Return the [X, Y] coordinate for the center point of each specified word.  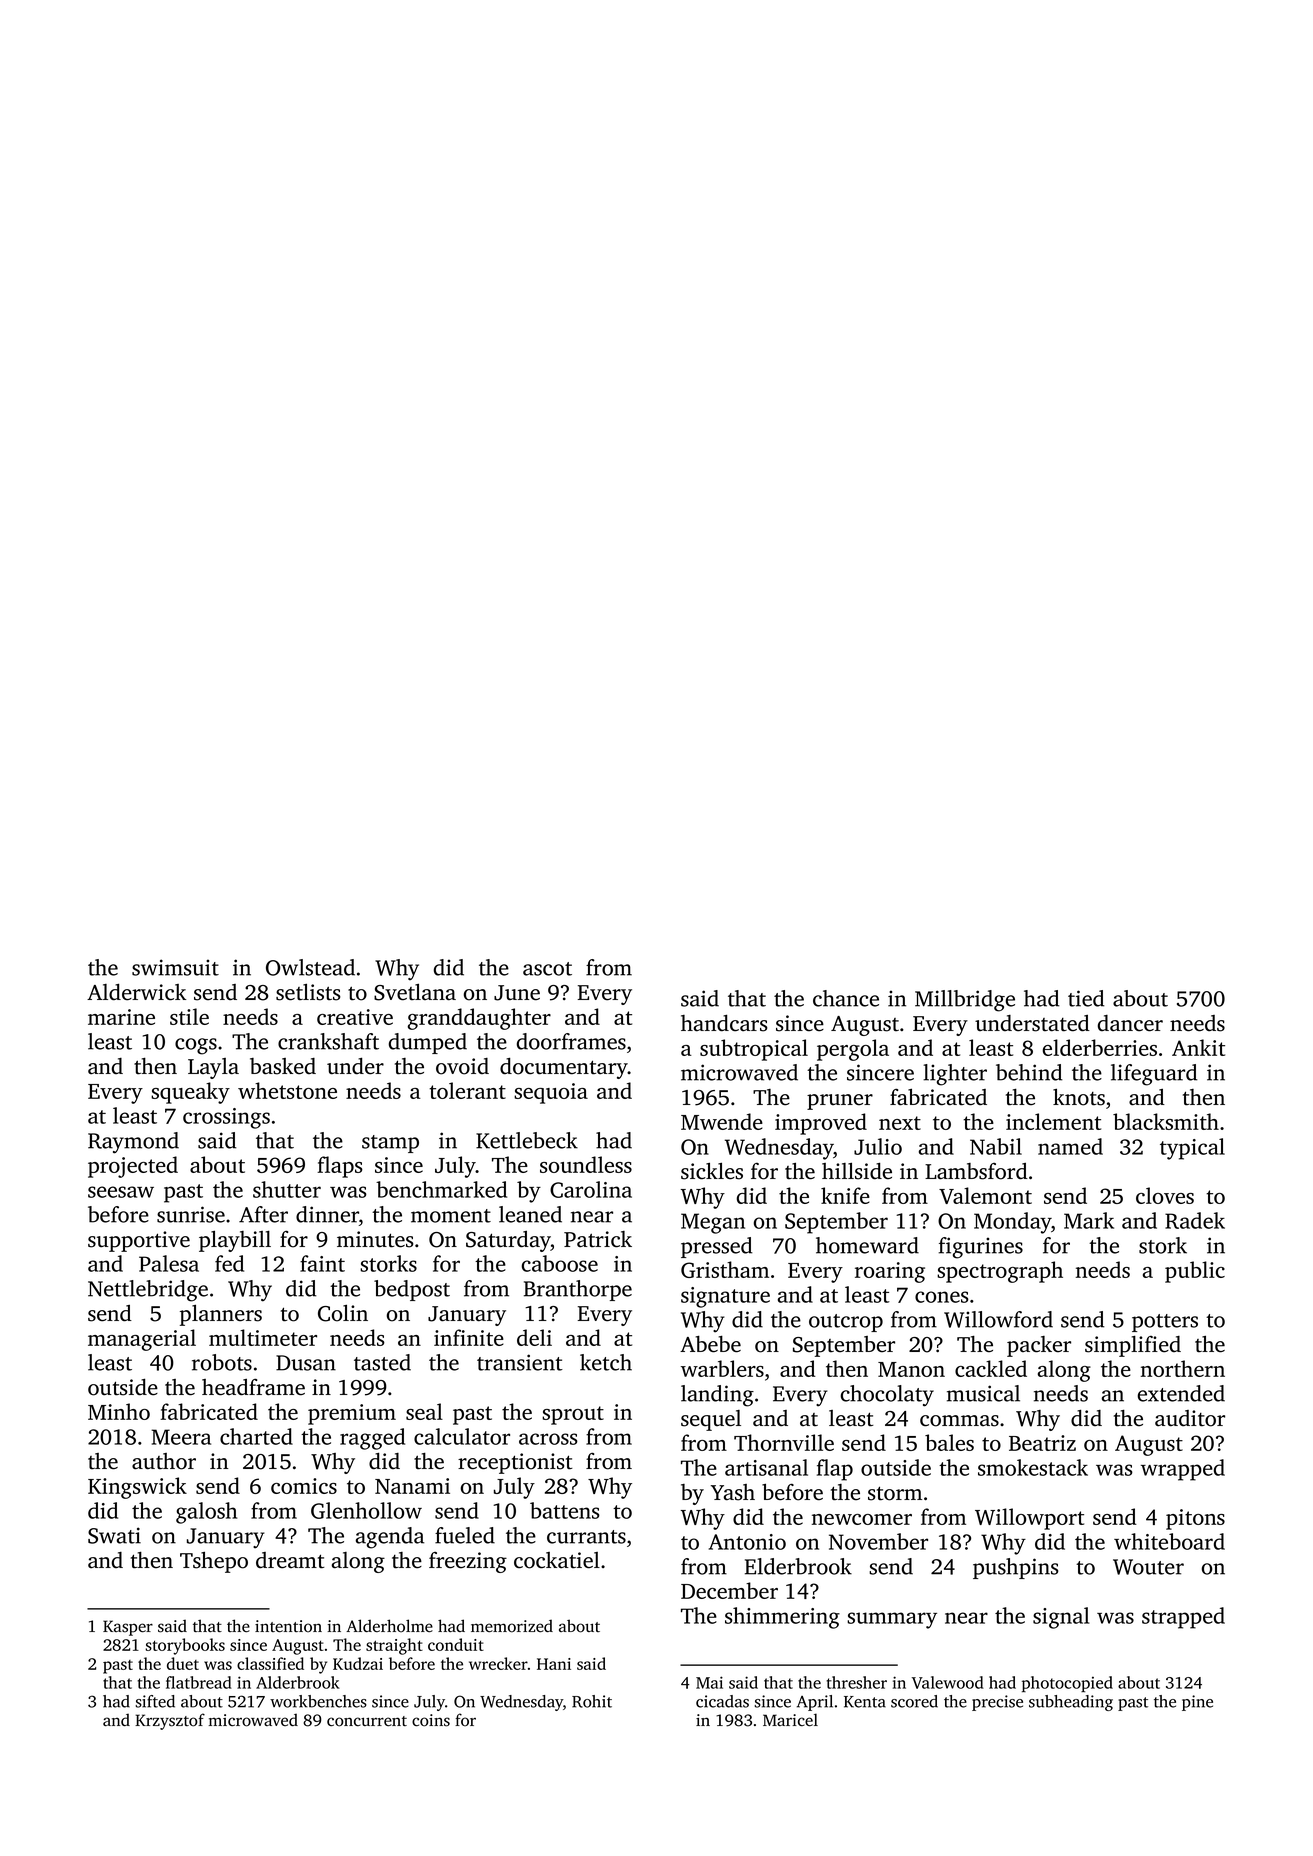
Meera [181, 1437]
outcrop [846, 1323]
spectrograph [1000, 1272]
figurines [981, 1248]
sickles [712, 1171]
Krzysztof [170, 1721]
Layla [213, 1068]
